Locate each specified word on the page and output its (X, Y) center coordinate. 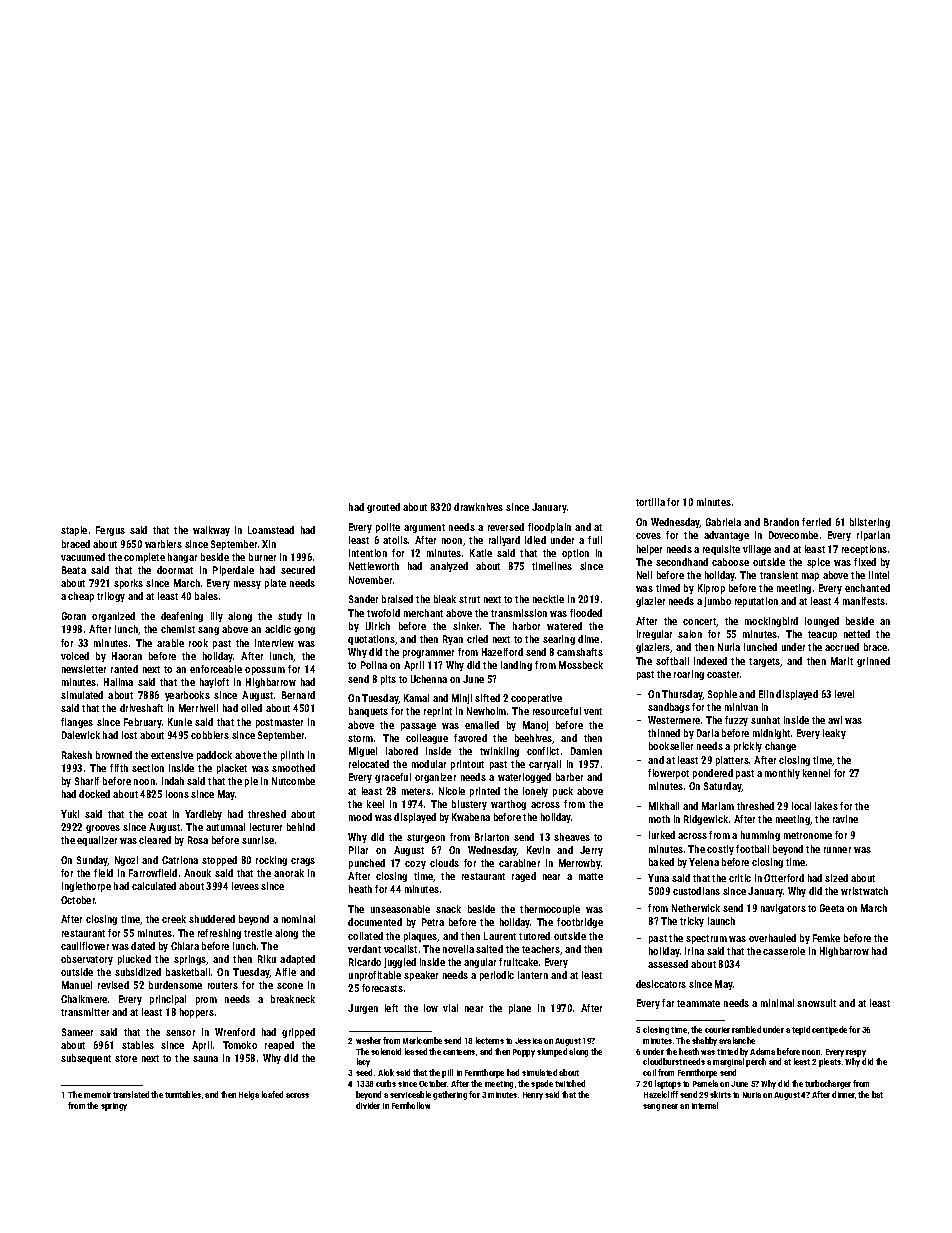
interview (274, 643)
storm (360, 738)
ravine (845, 819)
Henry (533, 1096)
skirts (720, 1094)
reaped (279, 1046)
